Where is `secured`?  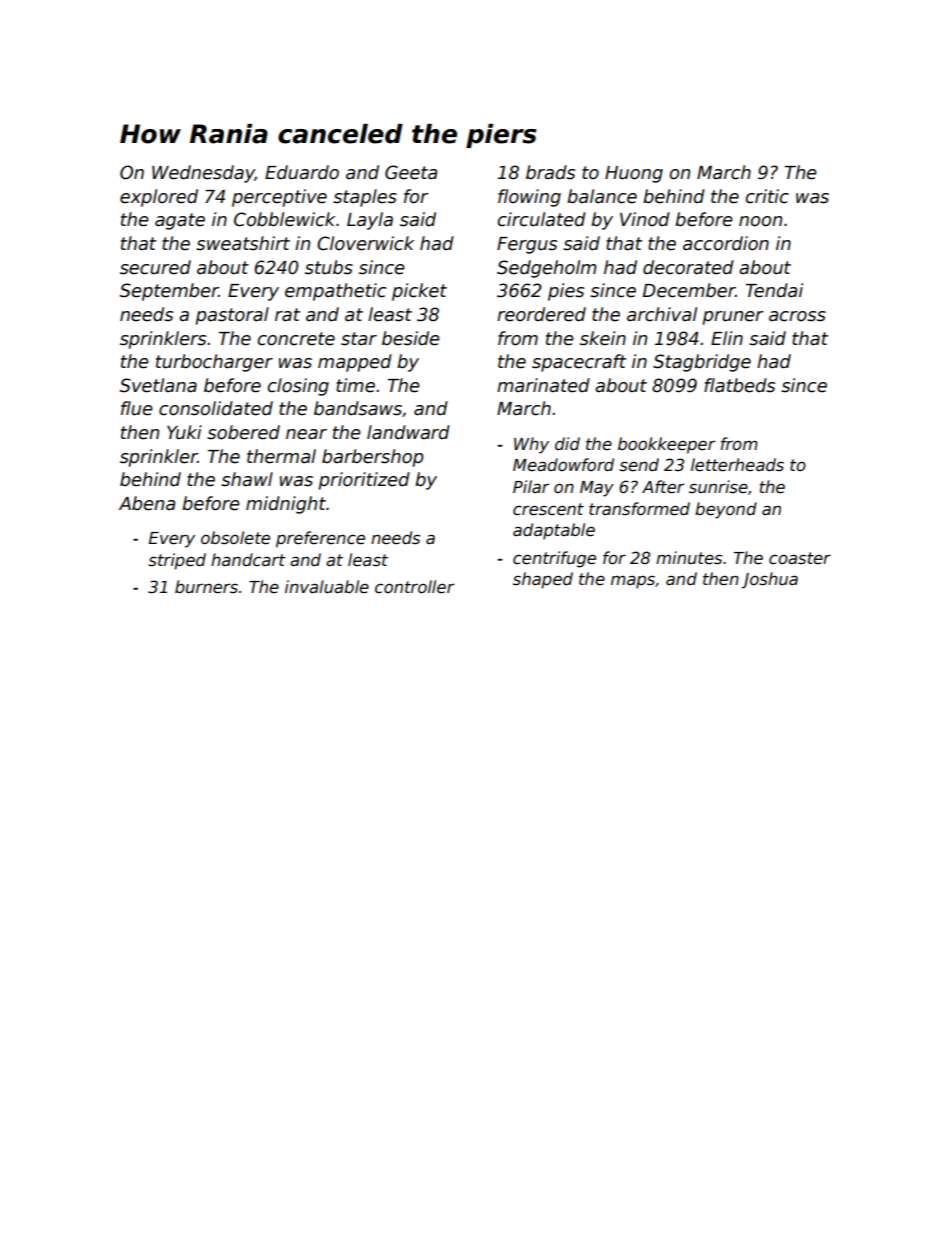
secured is located at coordinates (155, 267).
